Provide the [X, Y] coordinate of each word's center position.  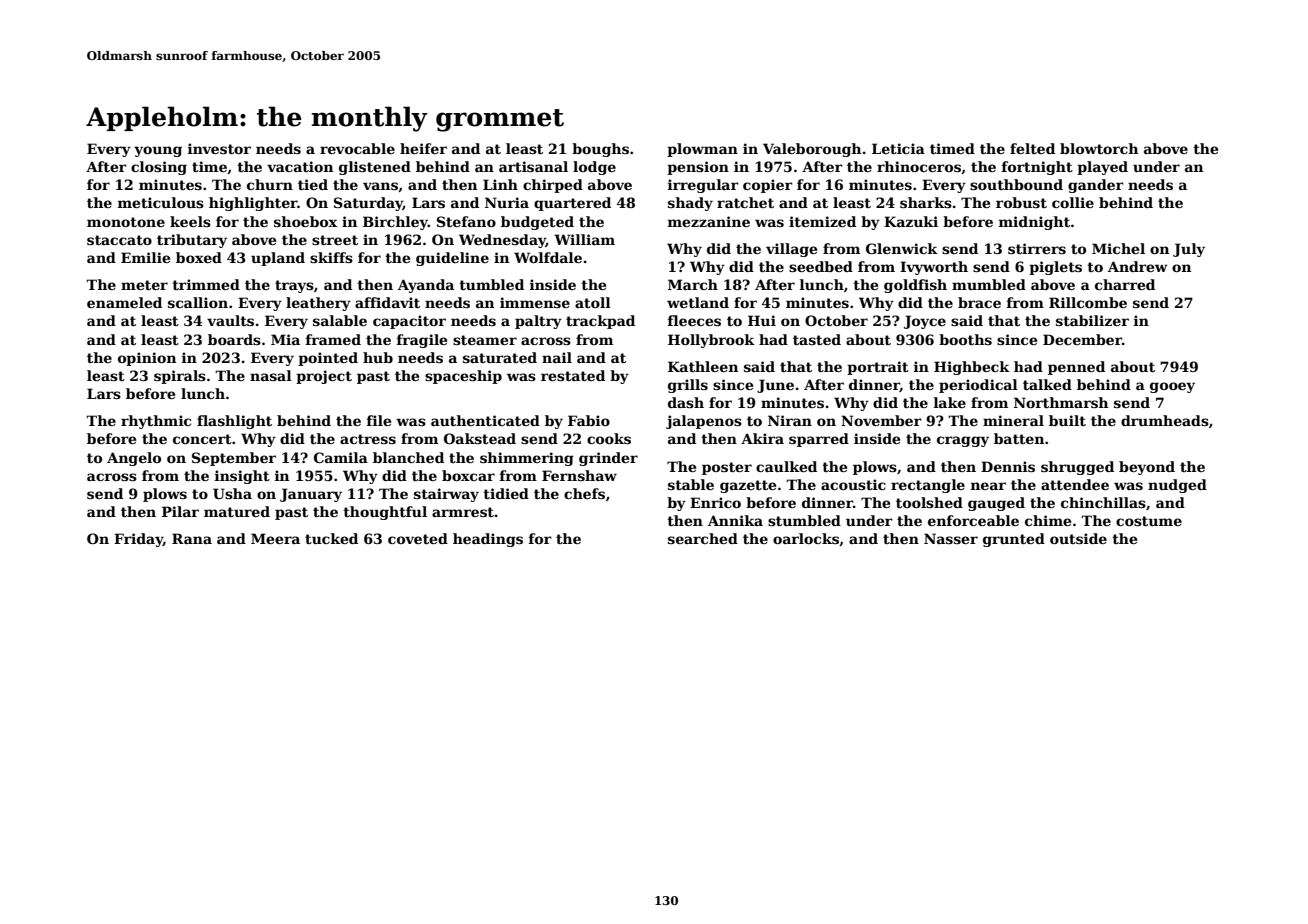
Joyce [925, 322]
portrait [878, 368]
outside [1078, 538]
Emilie [145, 257]
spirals [180, 377]
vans [380, 186]
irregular [703, 186]
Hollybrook [711, 341]
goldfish [915, 286]
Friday [138, 540]
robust [1021, 202]
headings [488, 540]
